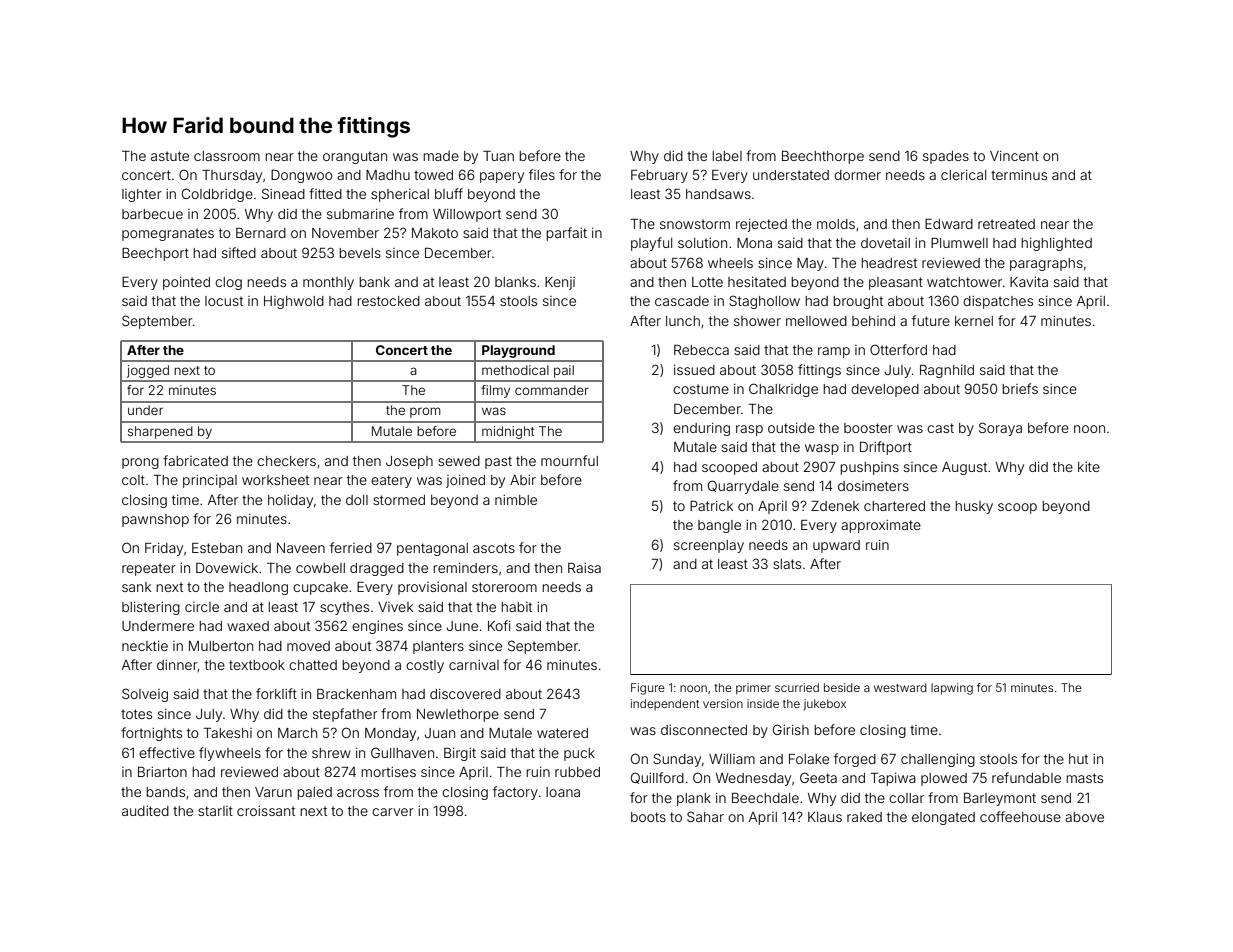 This screenshot has height=952, width=1233. I want to click on orangutan, so click(355, 157).
